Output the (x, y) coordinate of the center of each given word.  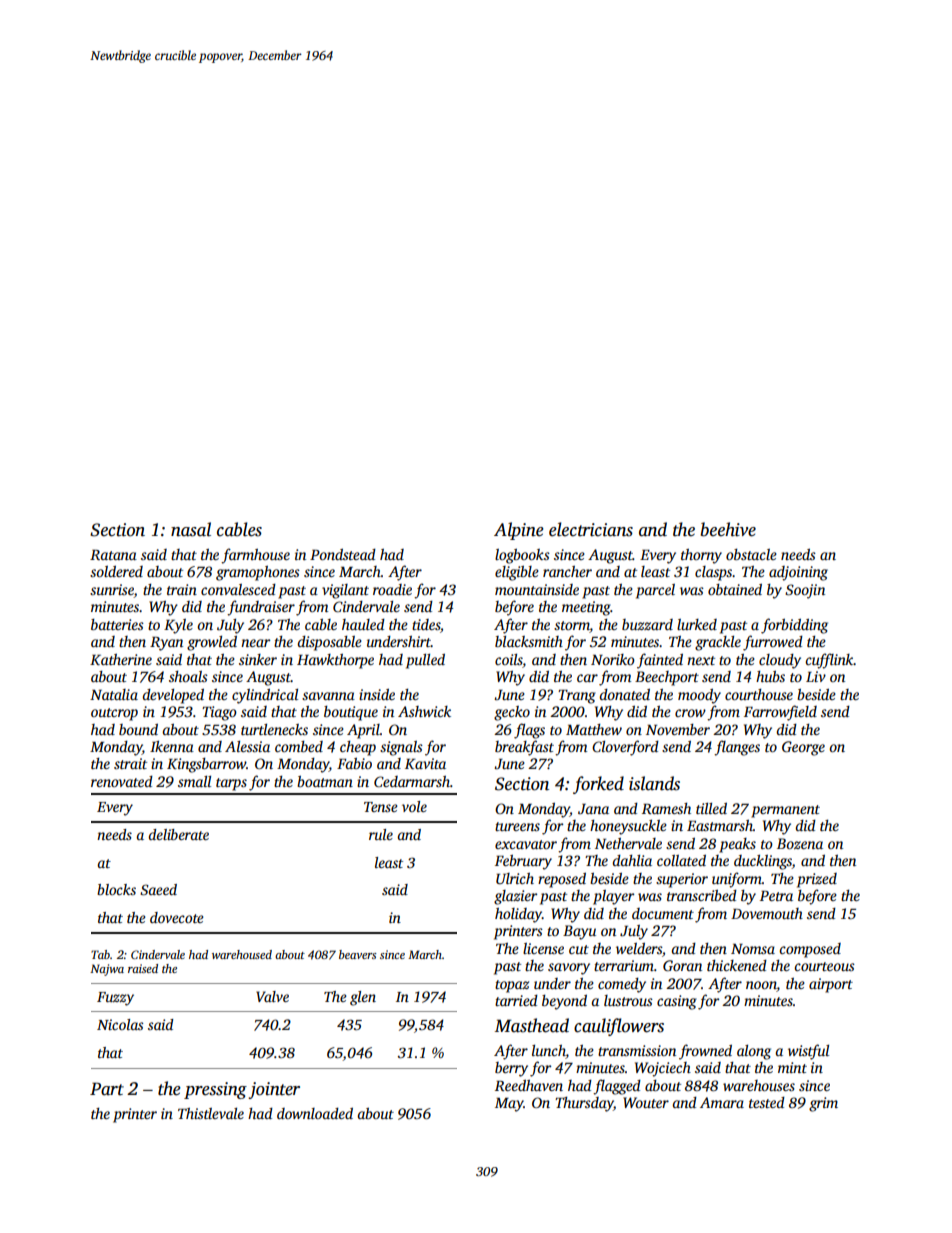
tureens (517, 826)
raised (143, 968)
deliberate (178, 834)
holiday (518, 915)
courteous (824, 966)
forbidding (794, 626)
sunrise (112, 591)
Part (107, 1089)
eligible (517, 573)
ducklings (763, 862)
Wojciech (663, 1069)
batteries (117, 624)
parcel (655, 591)
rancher (567, 571)
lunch (549, 1050)
